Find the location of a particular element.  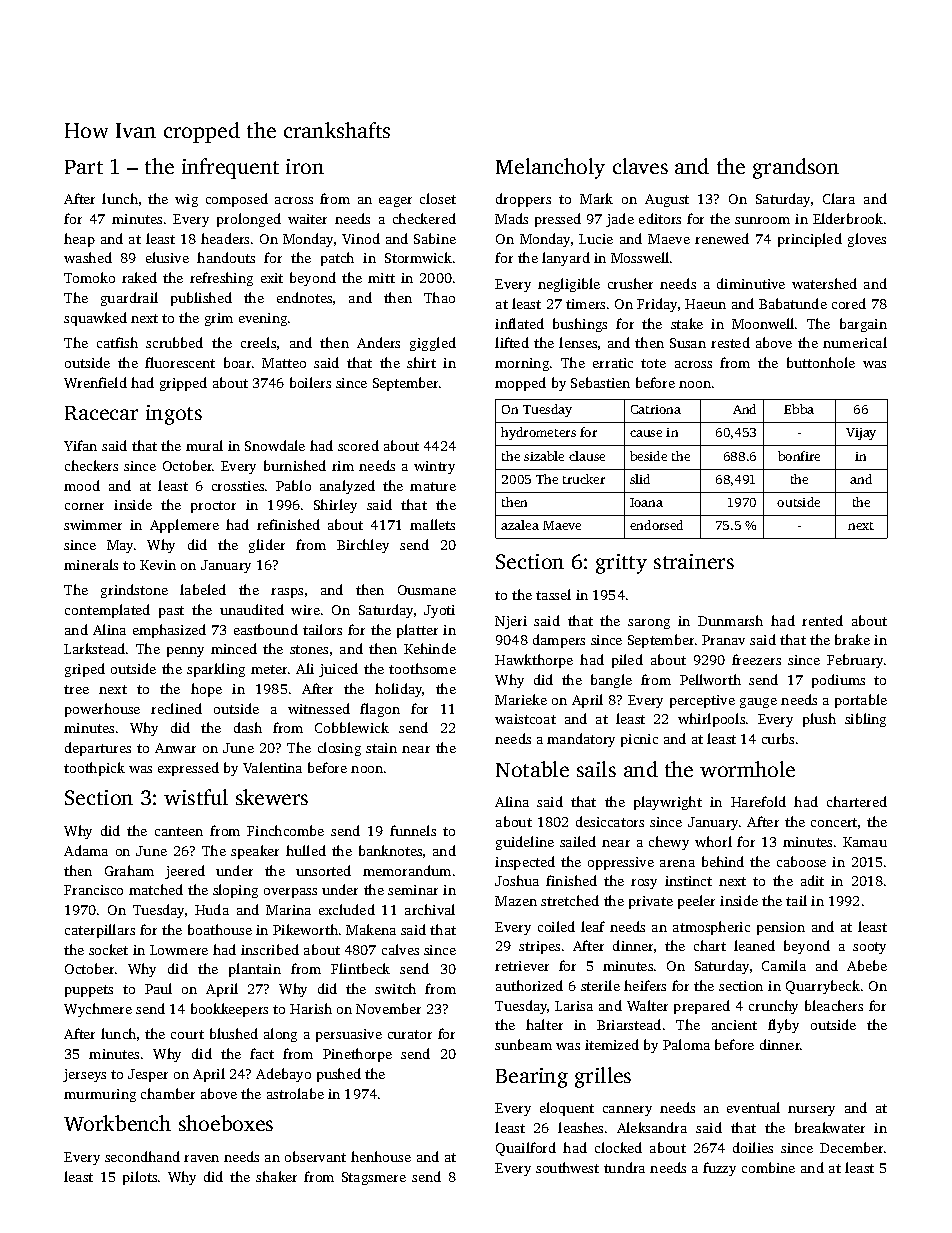

freezers is located at coordinates (756, 659).
